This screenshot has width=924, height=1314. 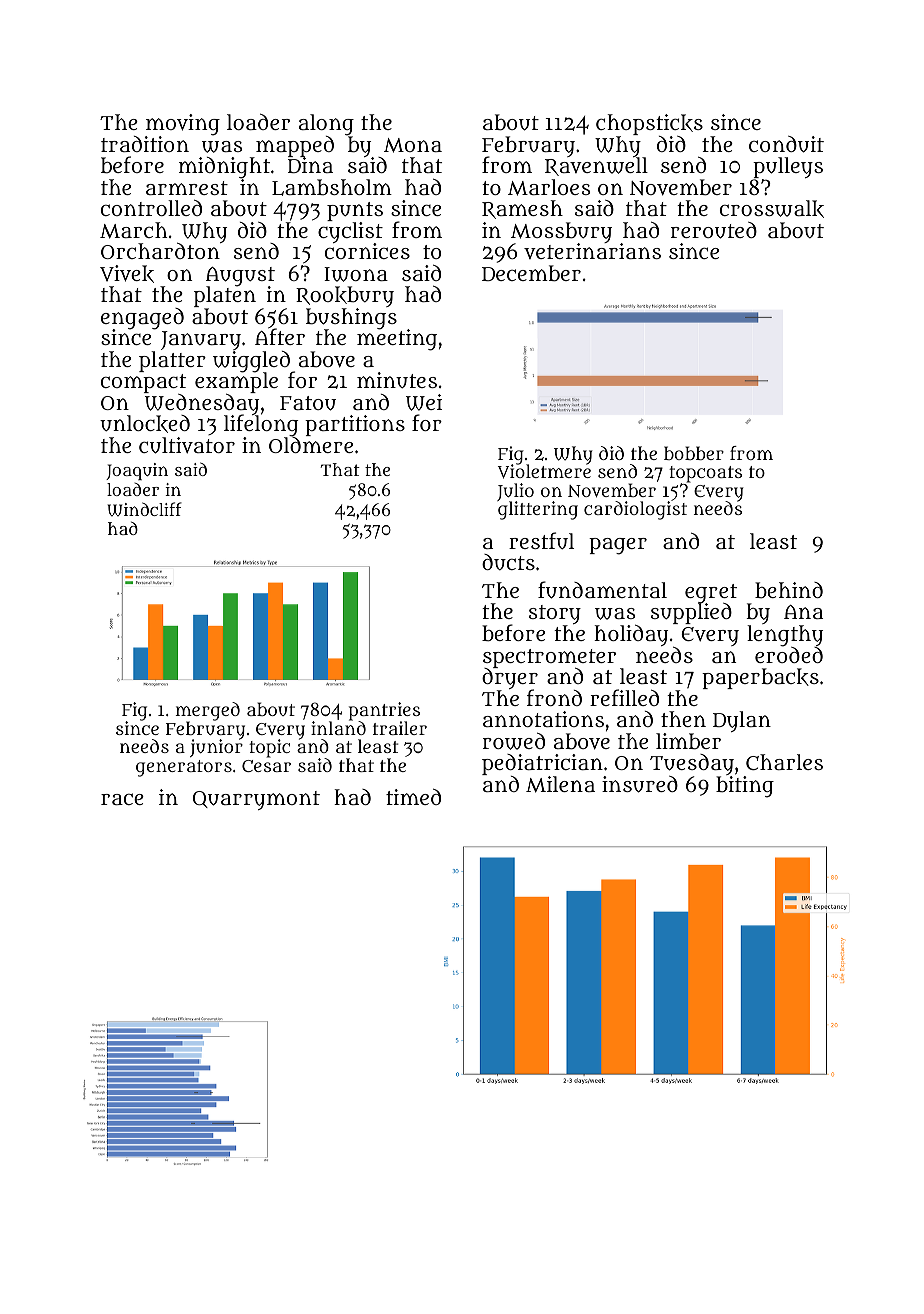 What do you see at coordinates (596, 167) in the screenshot?
I see `Ravenwell` at bounding box center [596, 167].
